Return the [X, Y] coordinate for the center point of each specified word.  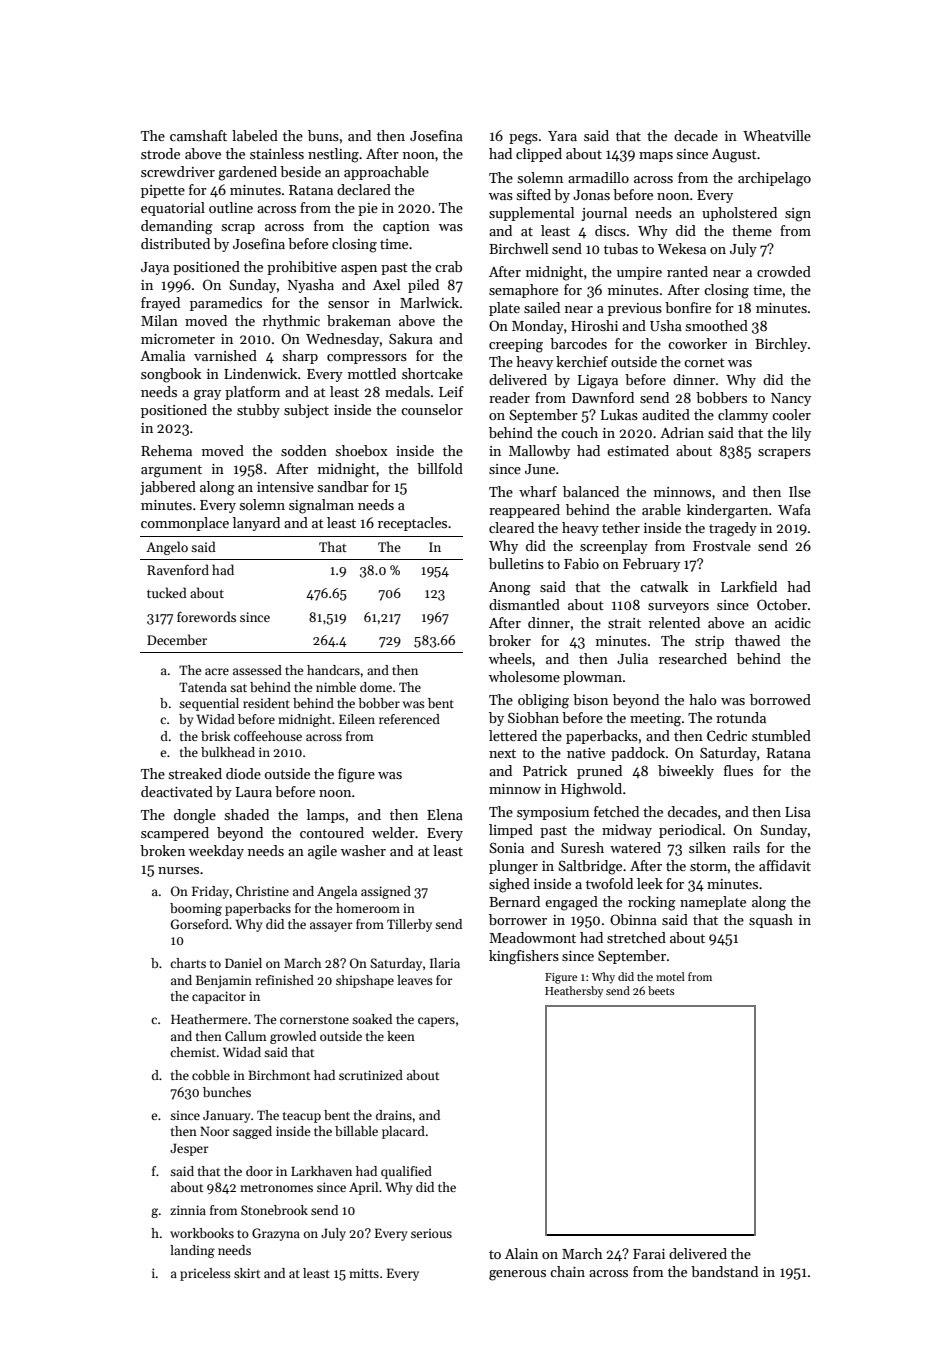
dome [376, 687]
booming [196, 909]
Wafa [794, 509]
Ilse [800, 491]
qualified [406, 1172]
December [177, 639]
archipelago [774, 179]
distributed [175, 243]
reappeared [524, 511]
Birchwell [518, 248]
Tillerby [409, 925]
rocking [652, 903]
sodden [304, 450]
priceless [205, 1274]
